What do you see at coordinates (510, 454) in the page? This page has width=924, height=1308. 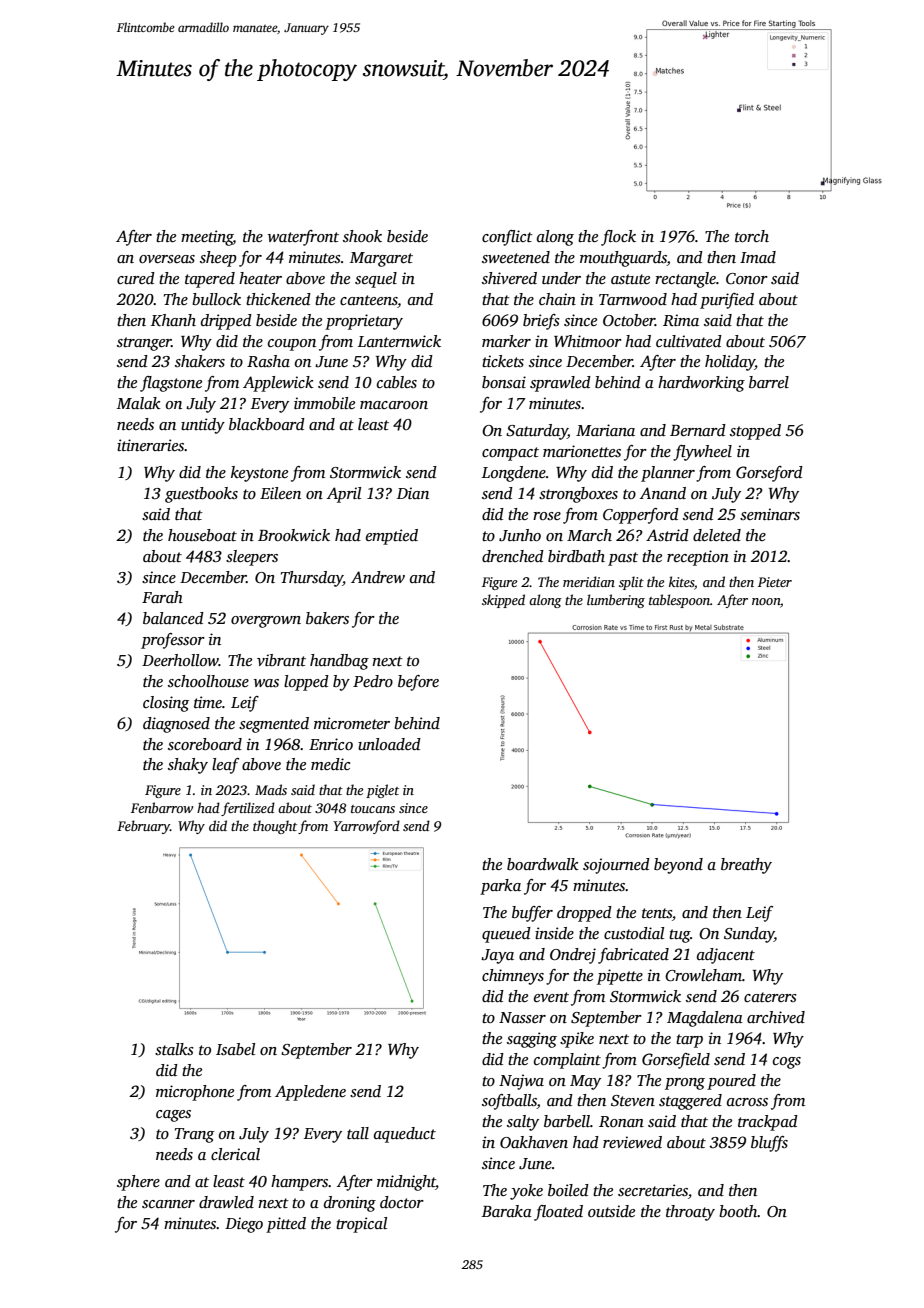 I see `compact` at bounding box center [510, 454].
